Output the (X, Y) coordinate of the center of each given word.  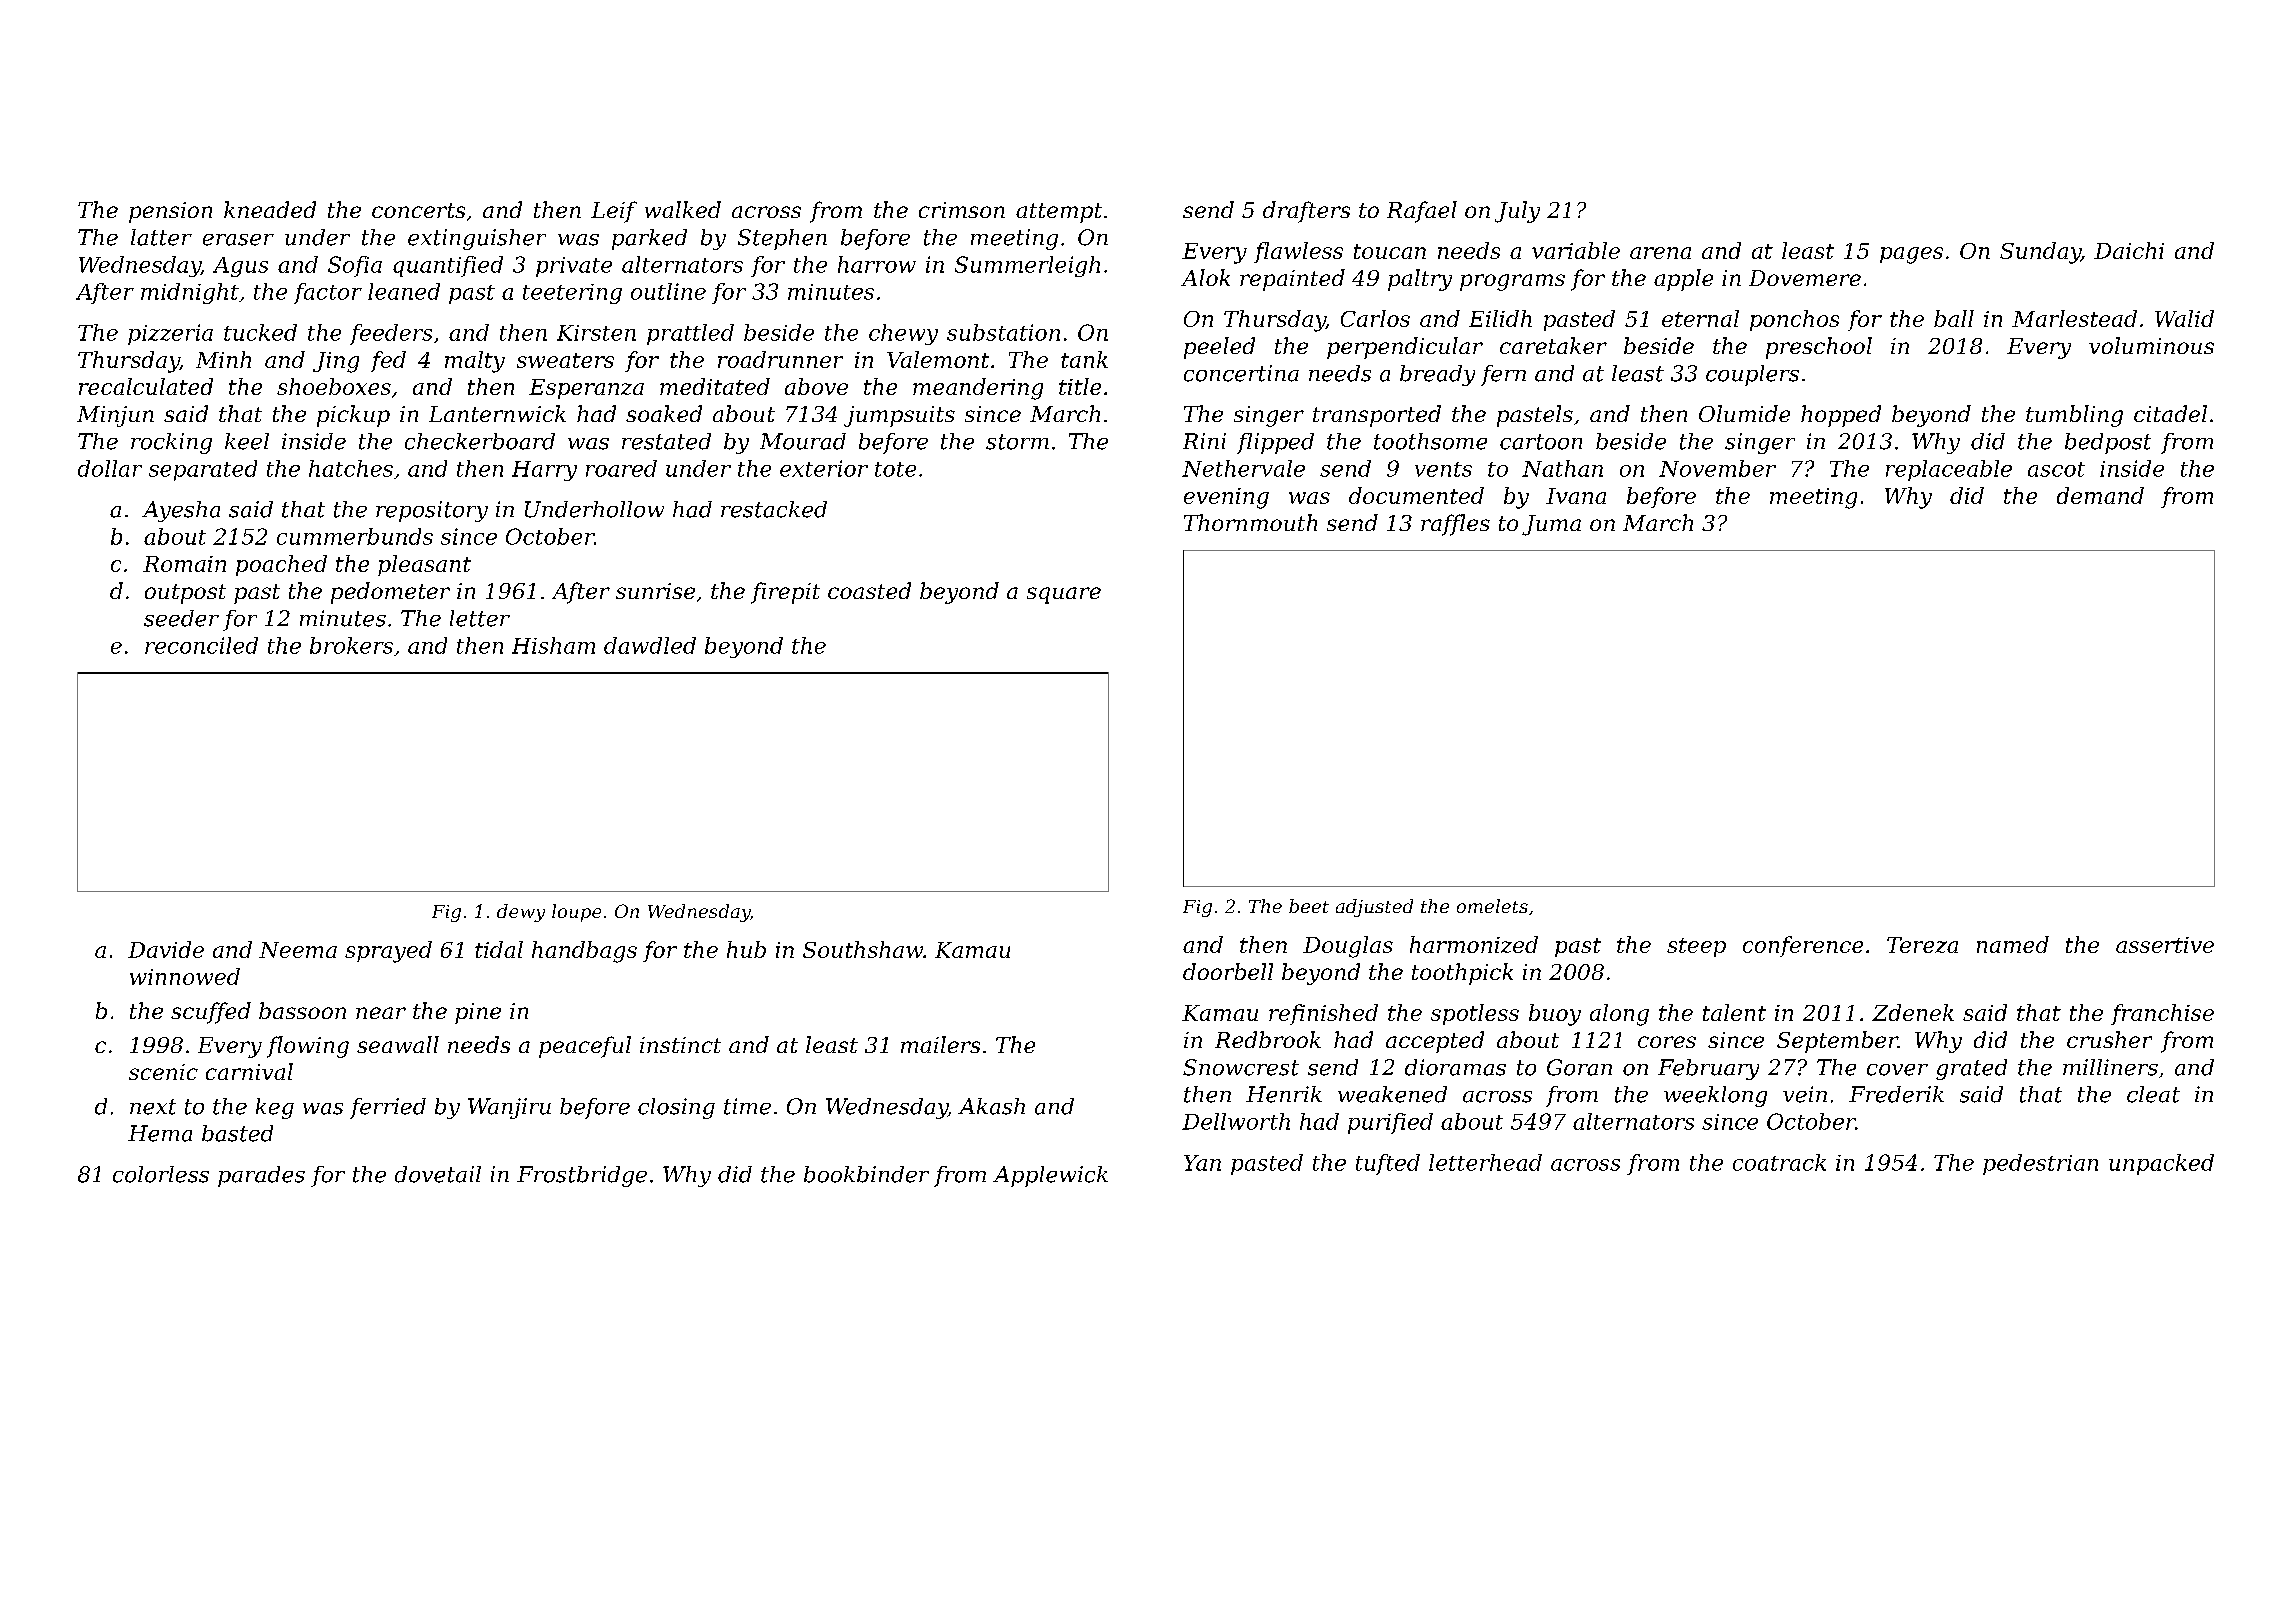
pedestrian (2040, 1164)
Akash (991, 1106)
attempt (1059, 213)
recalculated (146, 386)
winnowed (185, 976)
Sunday (2040, 253)
